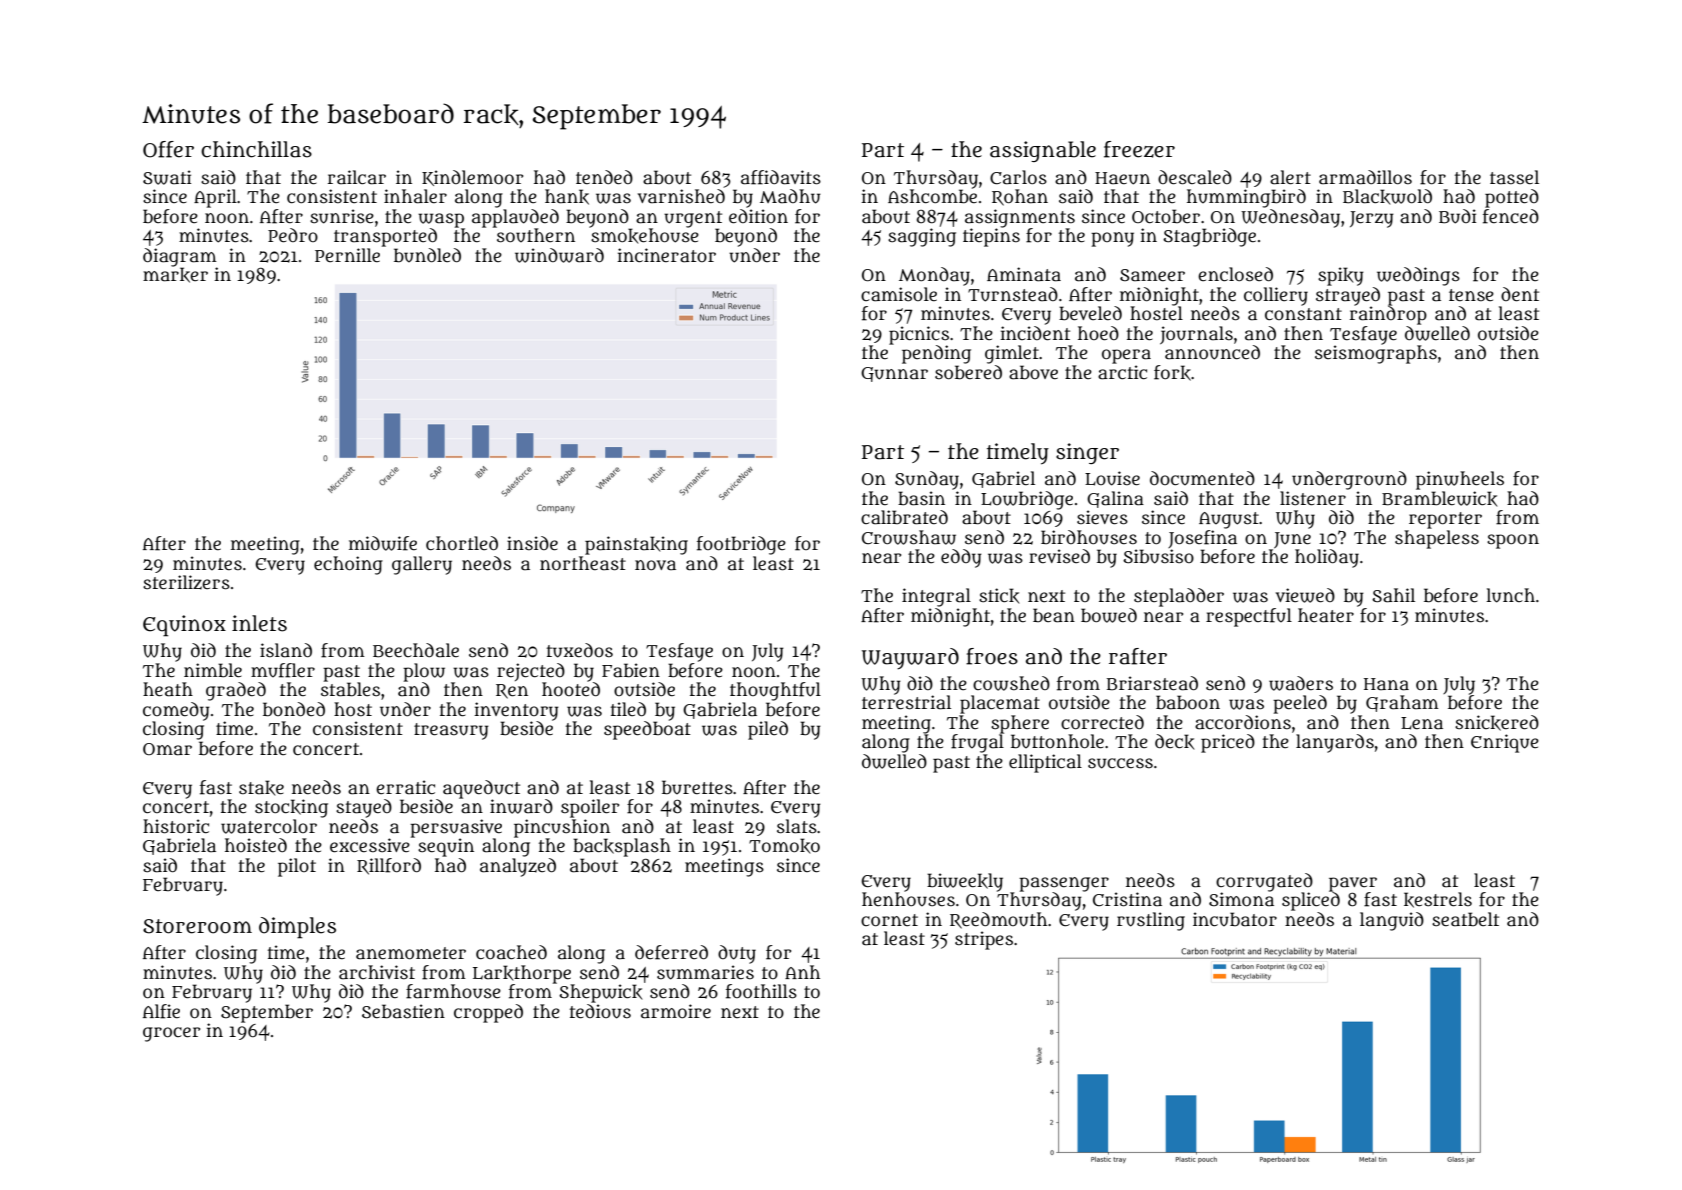 The height and width of the image is (1190, 1682). What do you see at coordinates (1020, 197) in the image?
I see `Rohan` at bounding box center [1020, 197].
